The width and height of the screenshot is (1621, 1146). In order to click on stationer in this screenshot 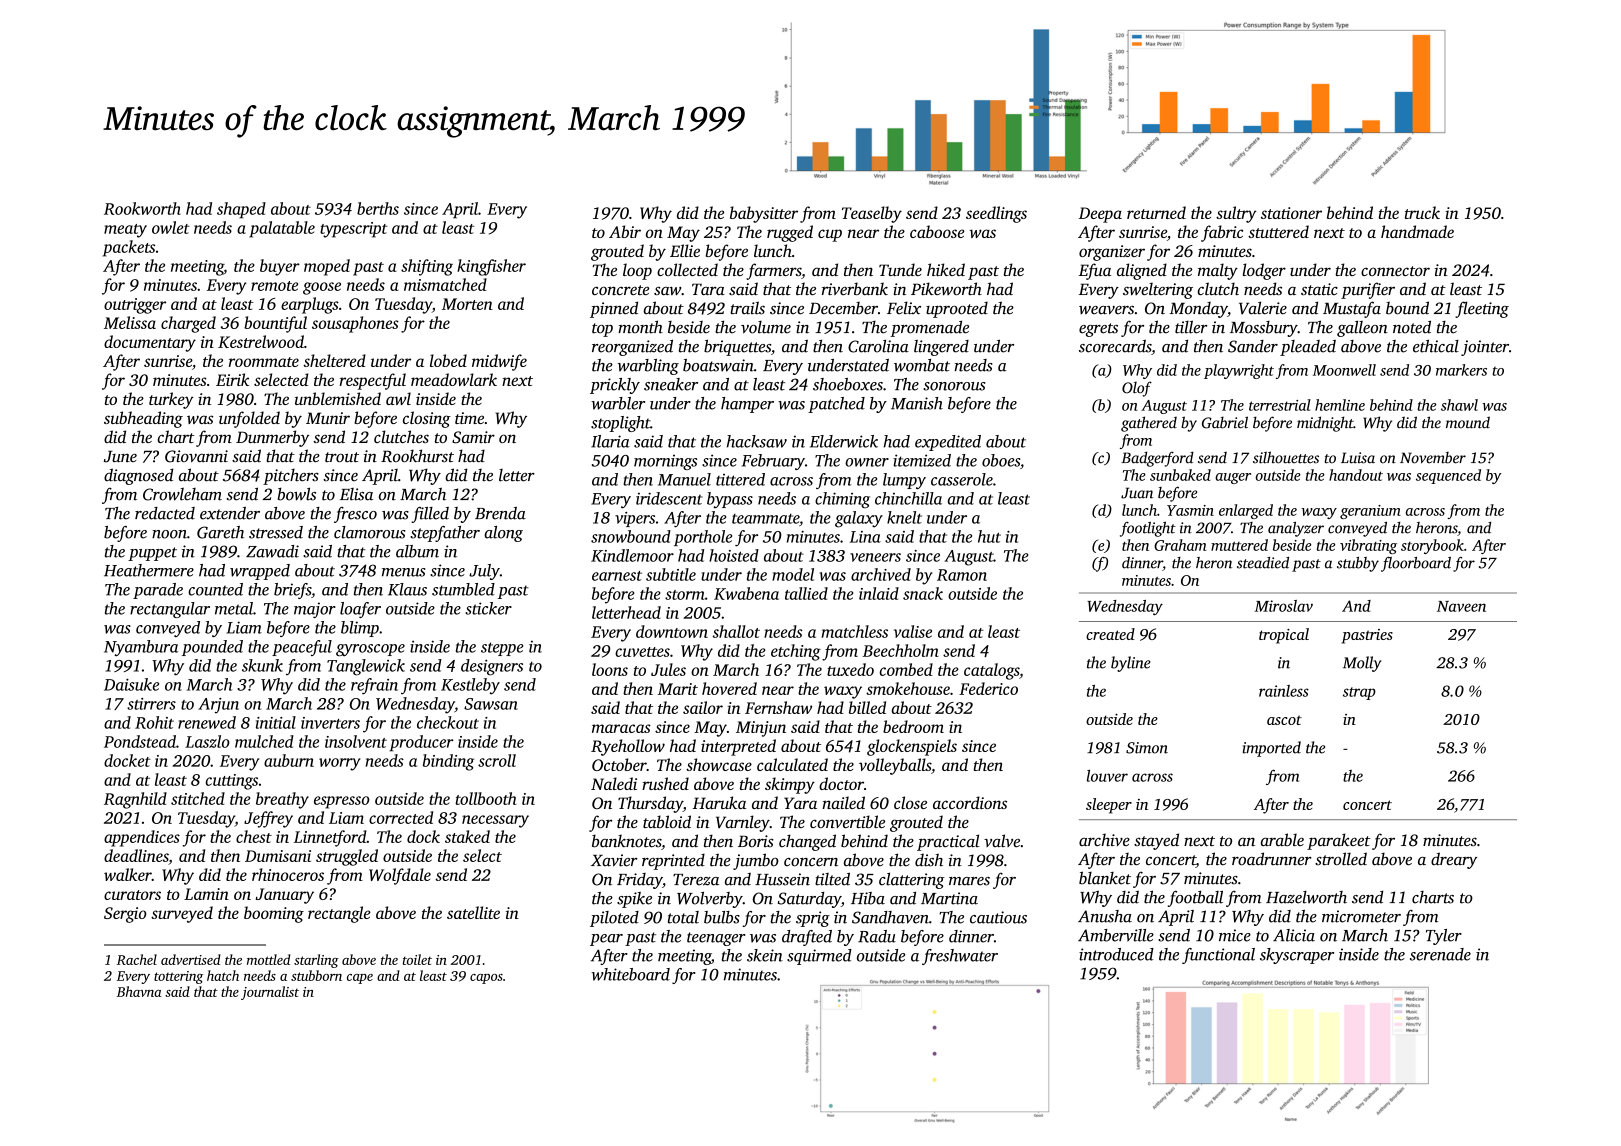, I will do `click(1291, 213)`.
